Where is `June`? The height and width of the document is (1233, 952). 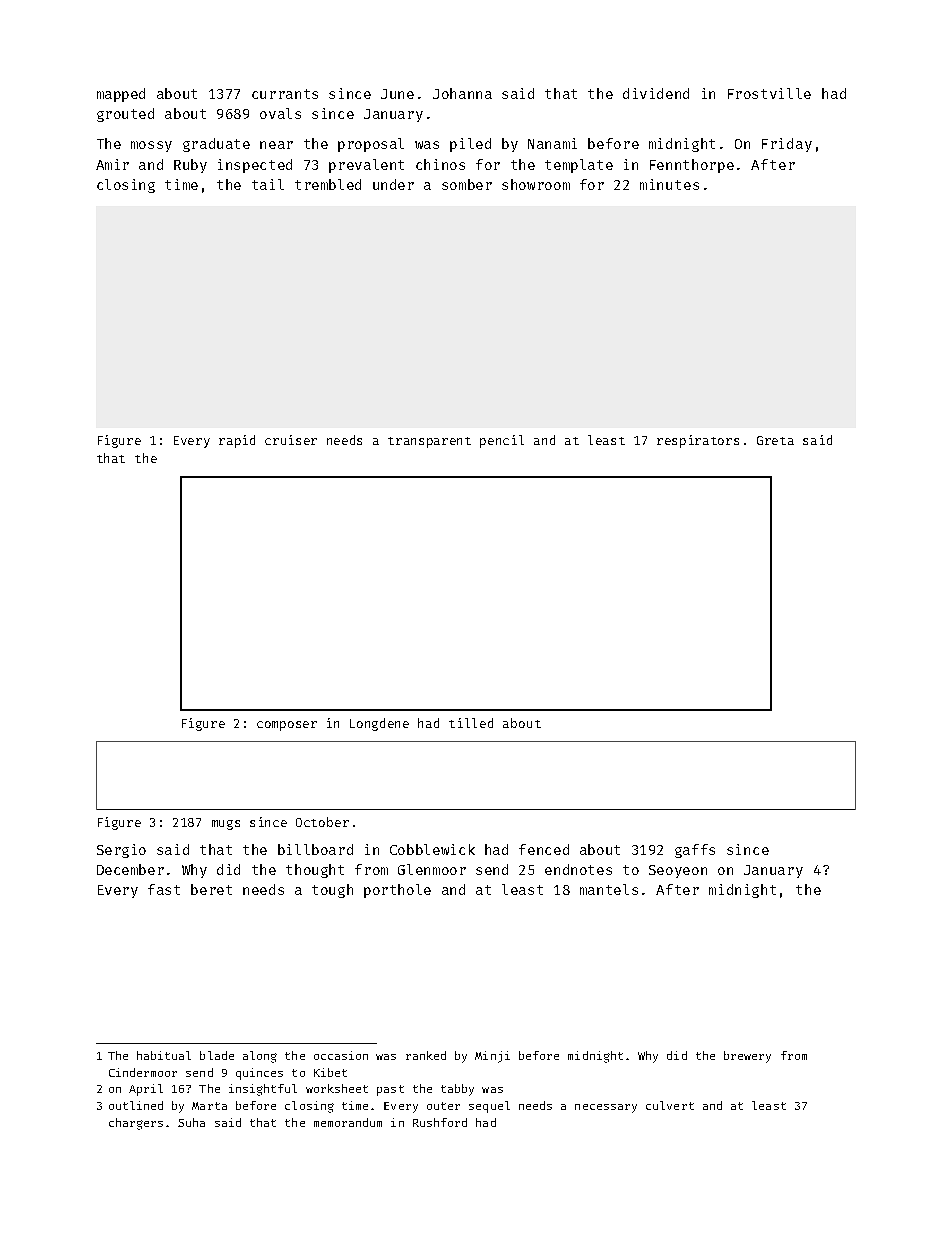 June is located at coordinates (397, 94).
